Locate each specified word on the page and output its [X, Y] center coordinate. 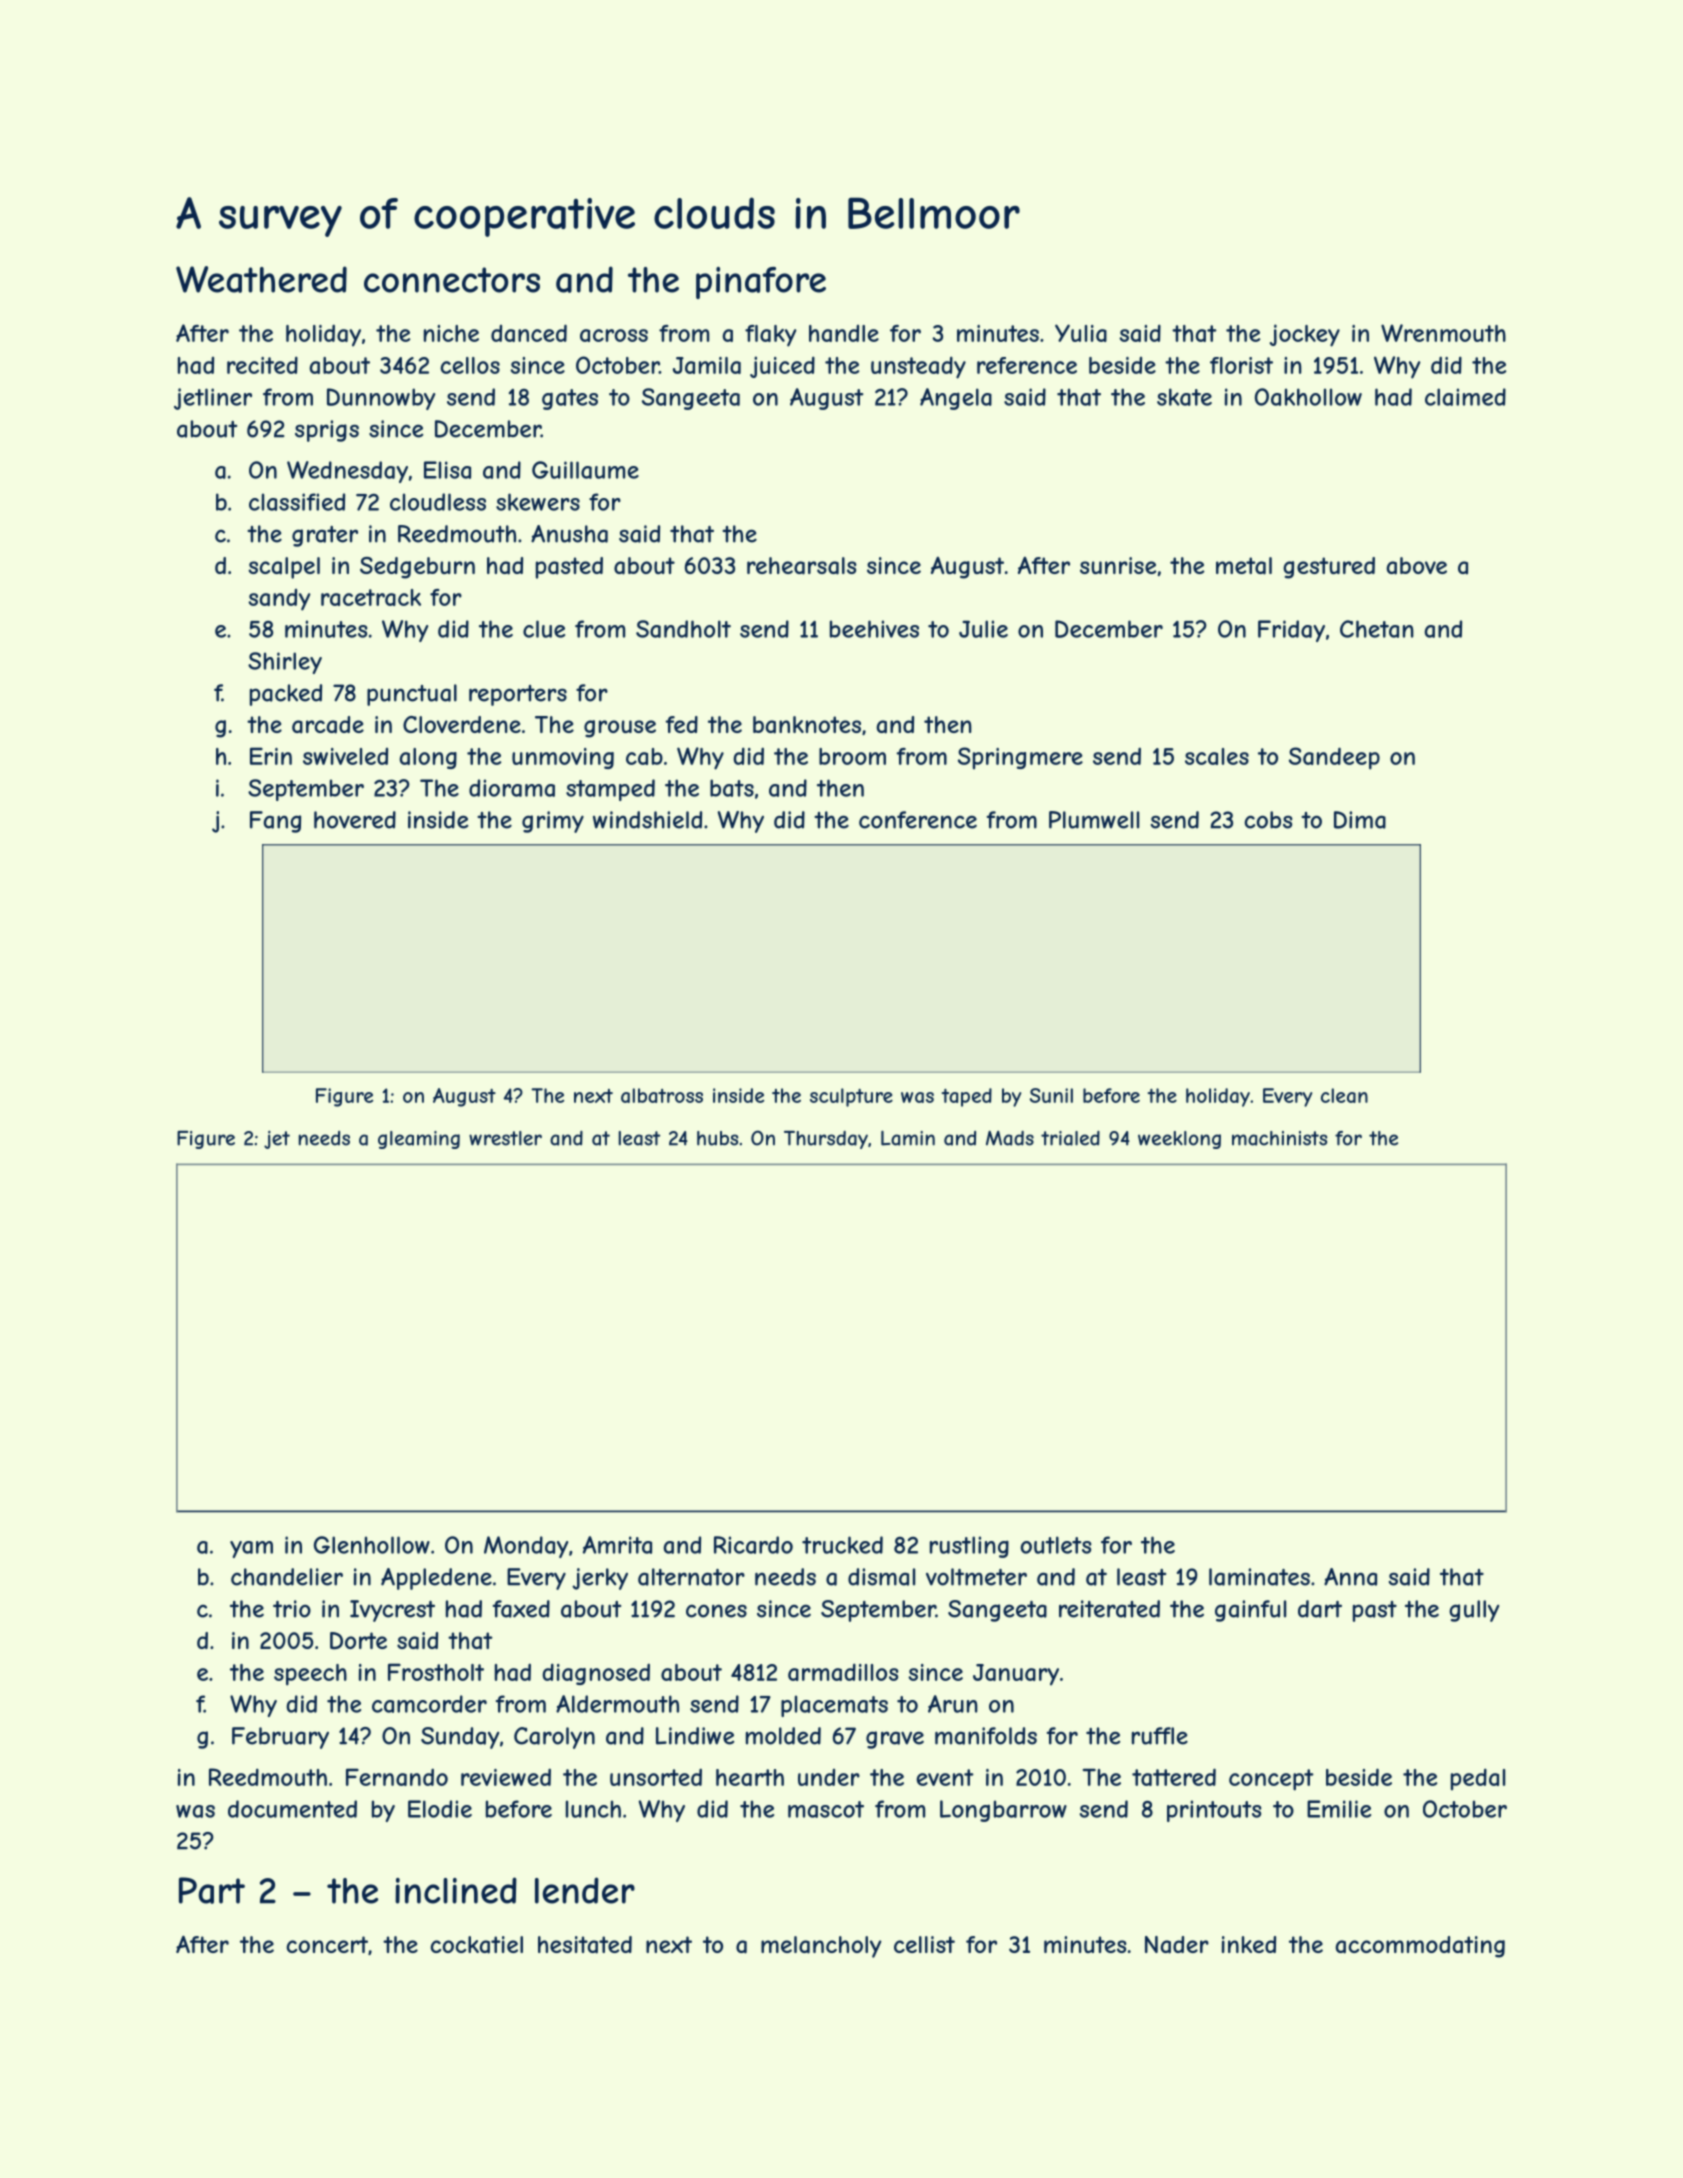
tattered [1174, 1777]
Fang [275, 822]
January [1016, 1675]
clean [1344, 1095]
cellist [924, 1944]
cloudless [438, 502]
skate [1184, 397]
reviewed [506, 1777]
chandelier [287, 1577]
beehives [874, 629]
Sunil [1051, 1095]
